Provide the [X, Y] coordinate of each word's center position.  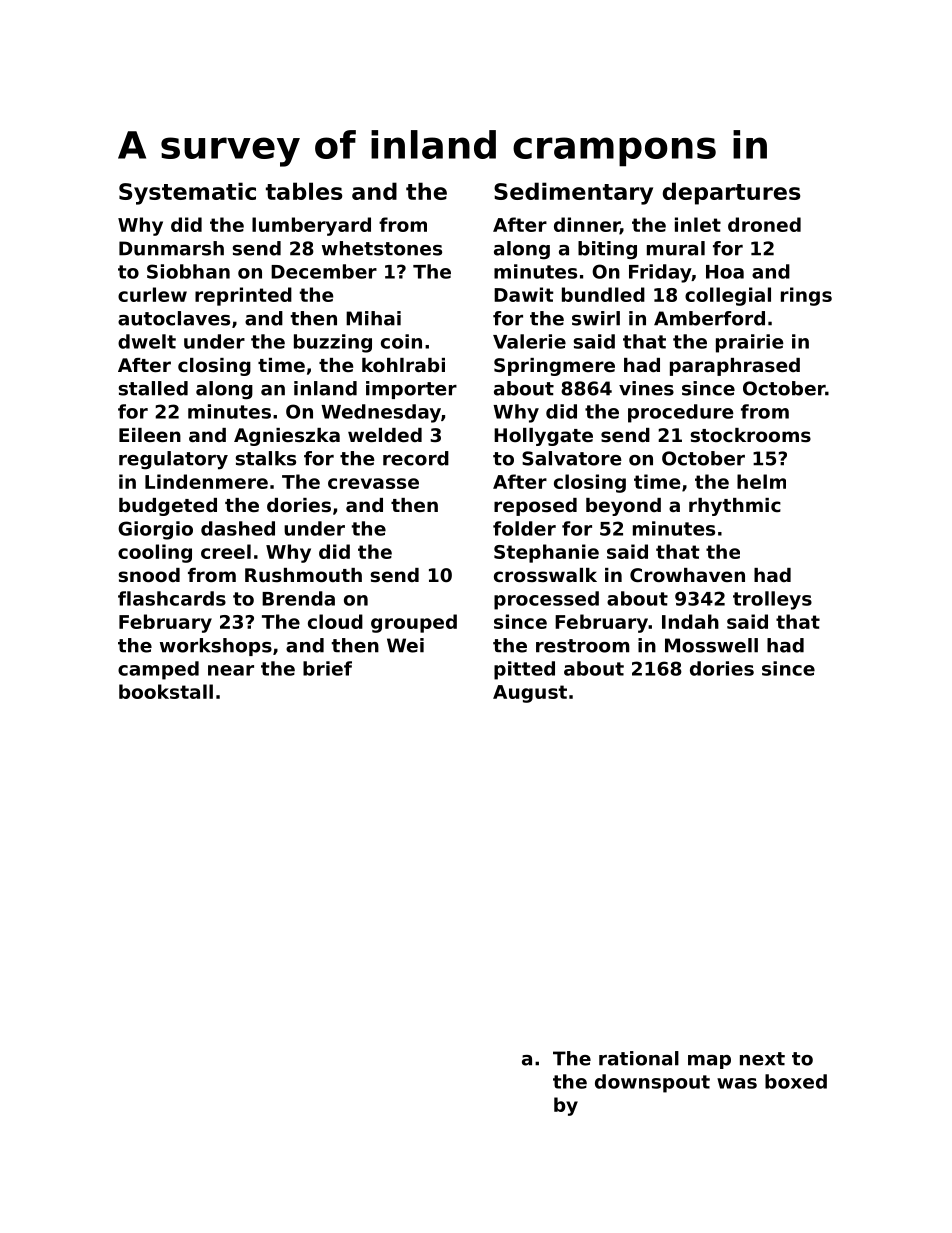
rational [639, 1058]
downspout [652, 1083]
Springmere [554, 367]
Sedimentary [573, 193]
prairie [750, 343]
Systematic [187, 193]
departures [731, 193]
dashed [238, 528]
